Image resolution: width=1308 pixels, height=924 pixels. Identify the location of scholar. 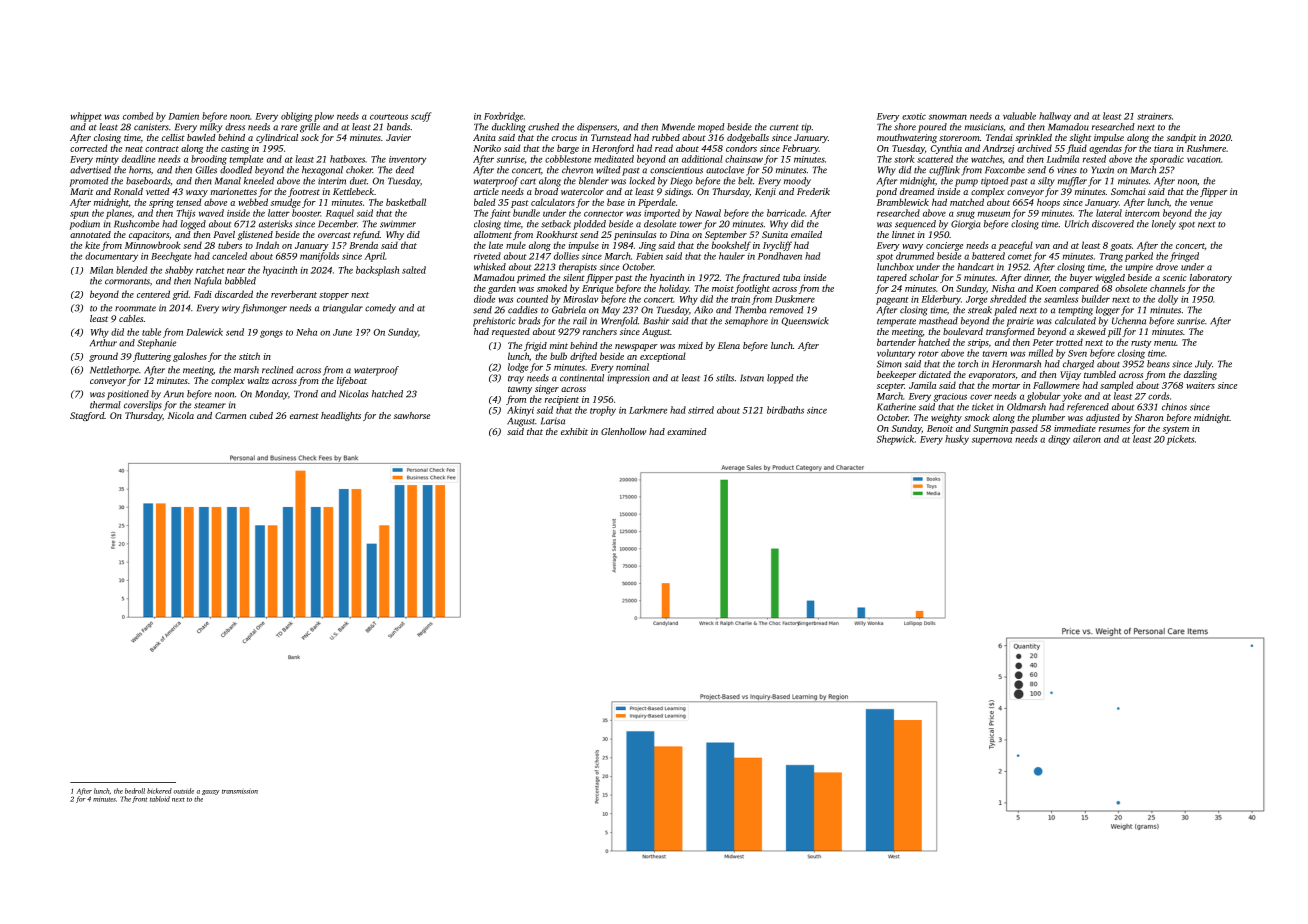
(924, 277).
